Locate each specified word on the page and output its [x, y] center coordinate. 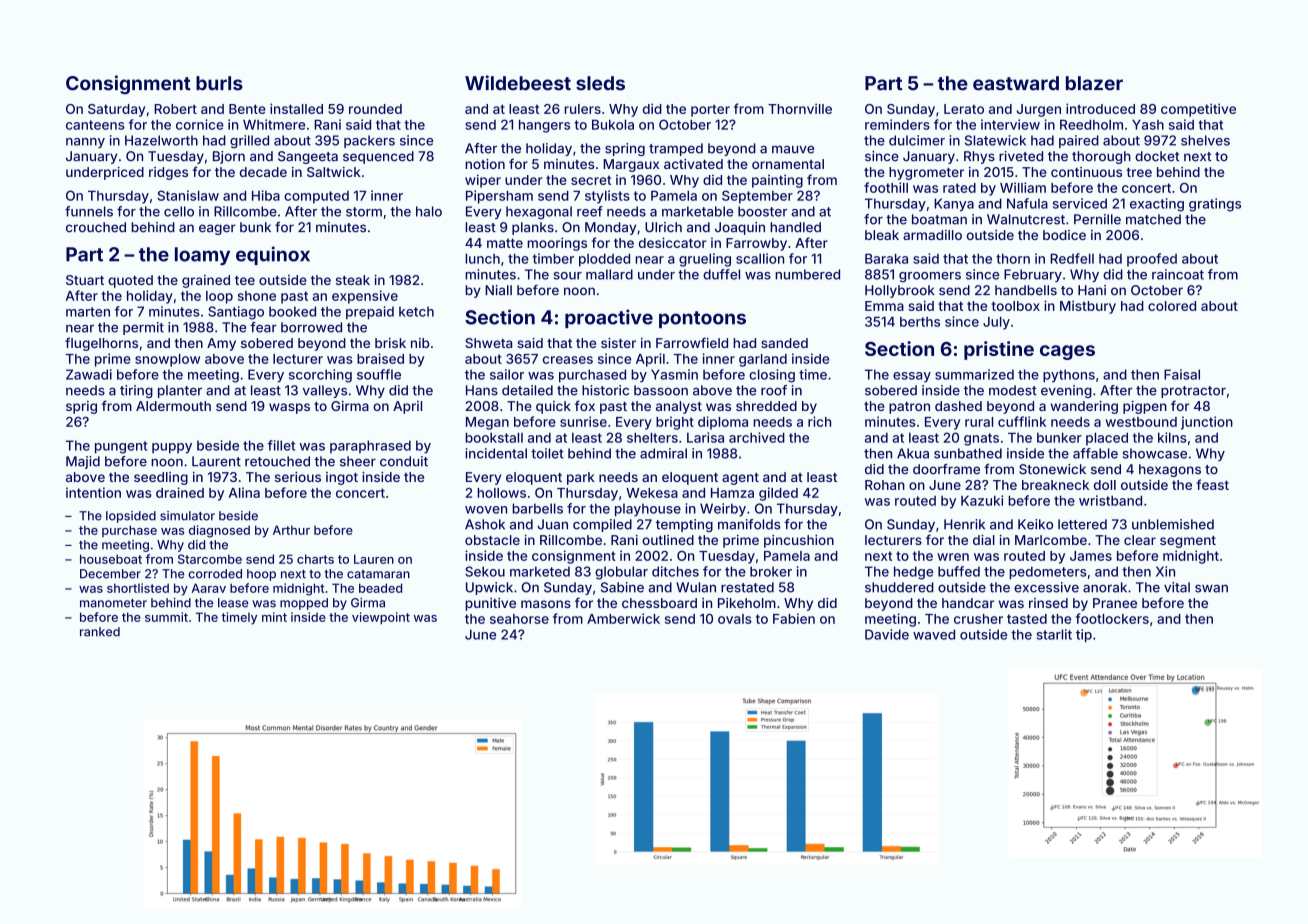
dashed [958, 406]
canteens [95, 125]
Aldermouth [173, 406]
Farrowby [756, 244]
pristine [999, 350]
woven [486, 510]
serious [298, 477]
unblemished [1173, 524]
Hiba [266, 195]
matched [1153, 219]
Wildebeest [518, 83]
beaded [380, 588]
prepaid [370, 313]
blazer [1094, 83]
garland [763, 360]
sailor [507, 374]
